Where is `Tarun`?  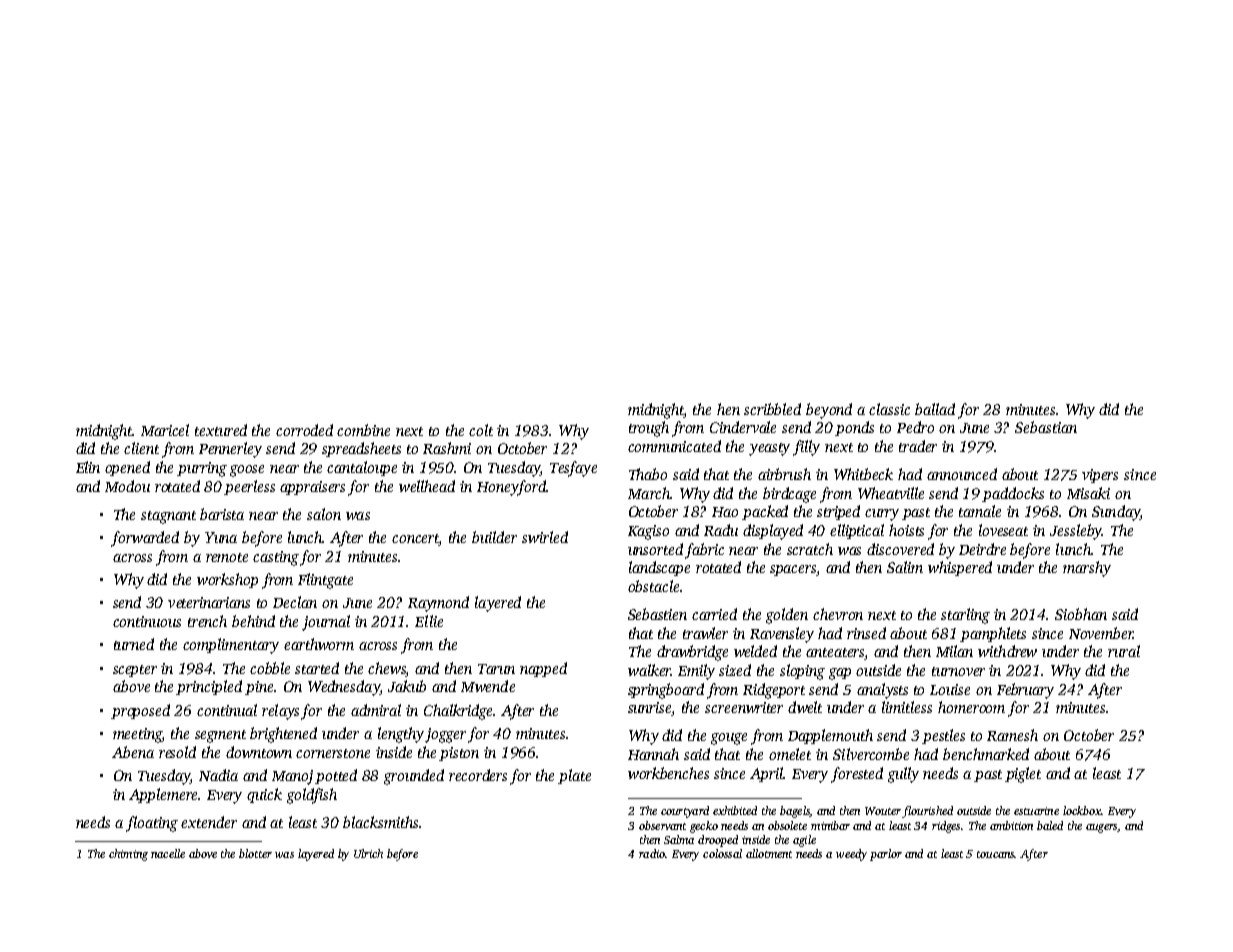
Tarun is located at coordinates (496, 669).
